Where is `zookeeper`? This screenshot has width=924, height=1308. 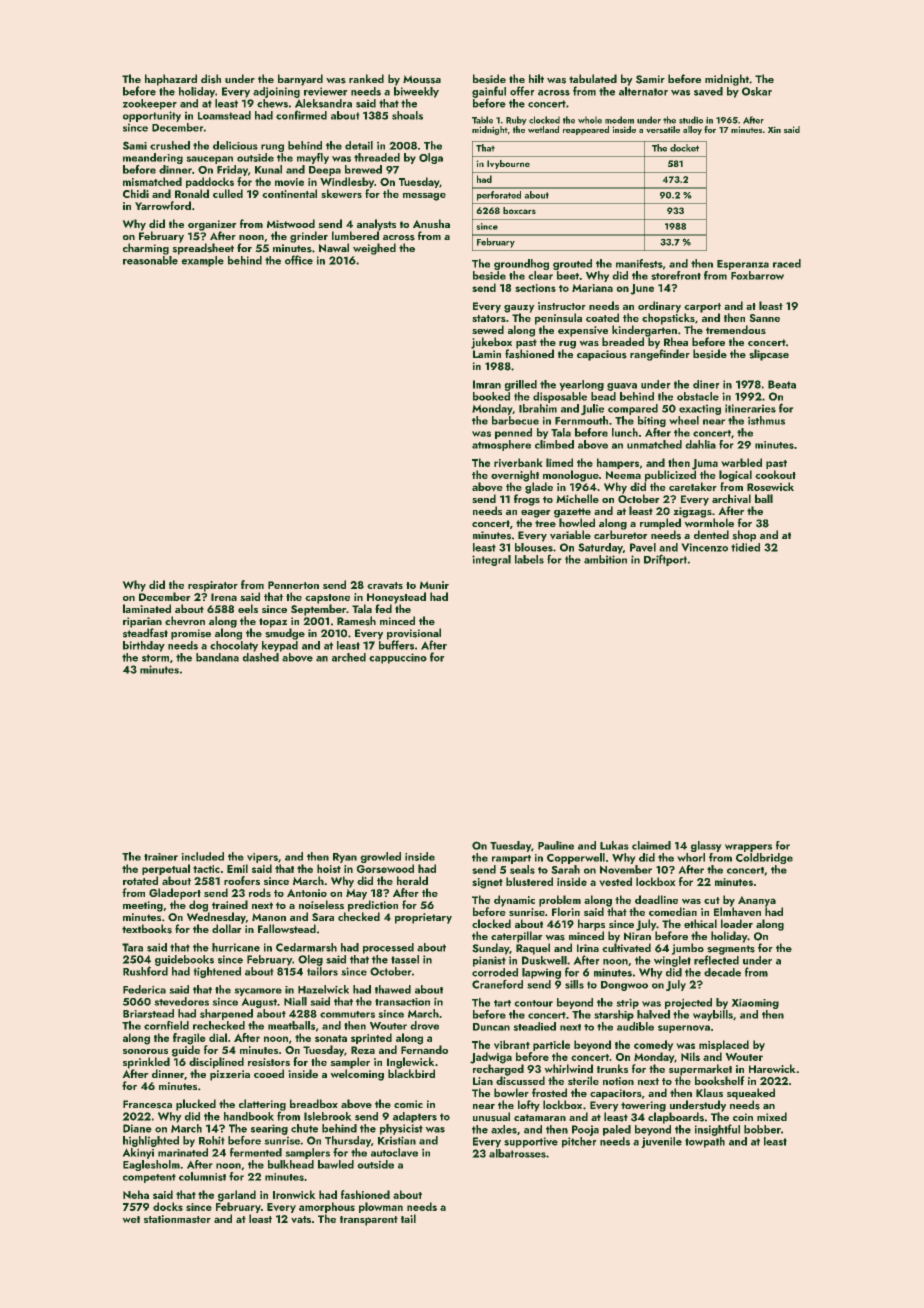
zookeeper is located at coordinates (150, 104).
